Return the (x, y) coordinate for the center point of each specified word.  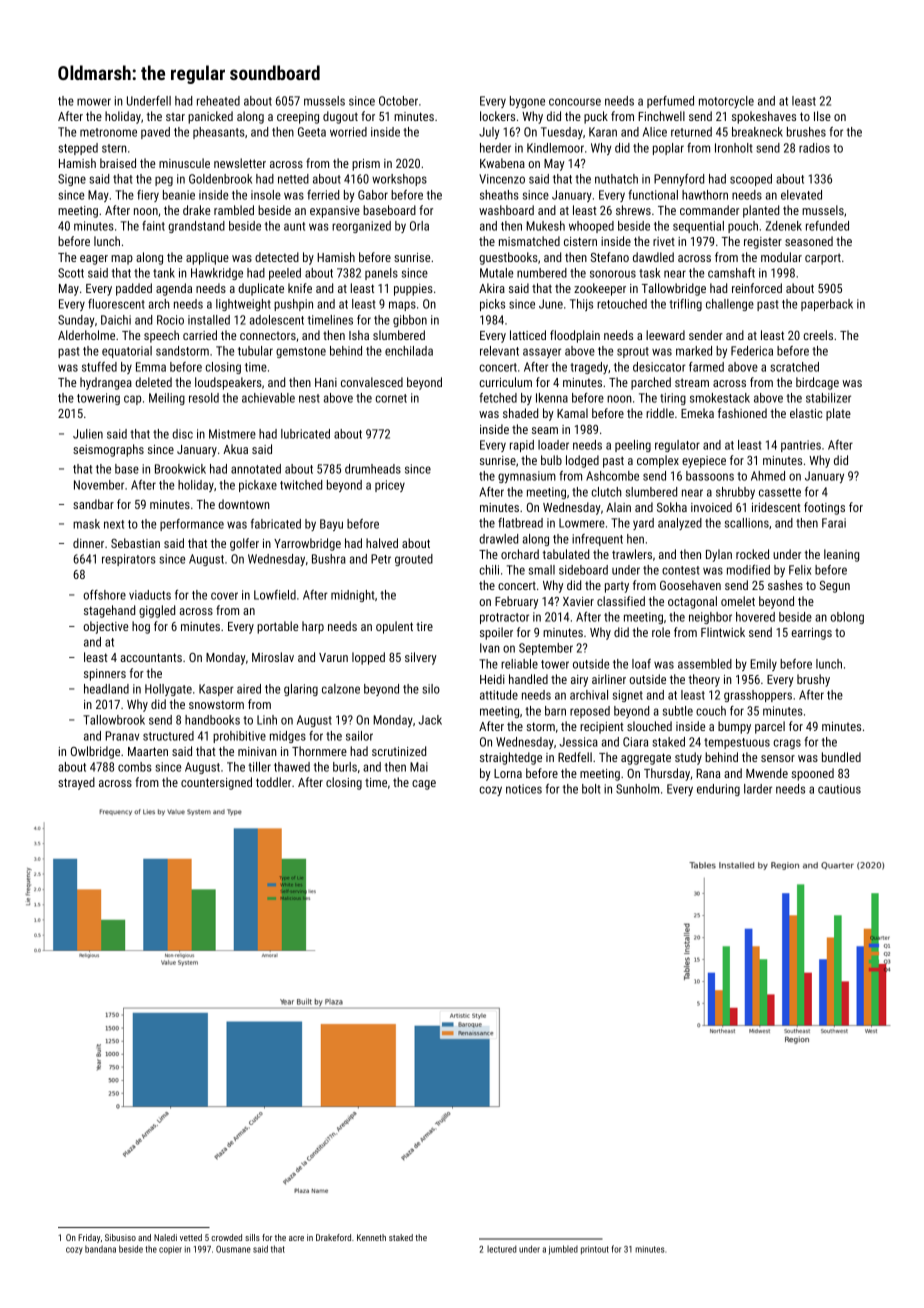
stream (692, 382)
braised (118, 163)
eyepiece (704, 462)
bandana (100, 1249)
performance (192, 525)
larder (758, 789)
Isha (359, 335)
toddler (273, 782)
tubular (255, 351)
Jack (430, 720)
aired (249, 689)
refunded (827, 226)
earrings (811, 634)
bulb (551, 460)
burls (345, 767)
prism (366, 165)
